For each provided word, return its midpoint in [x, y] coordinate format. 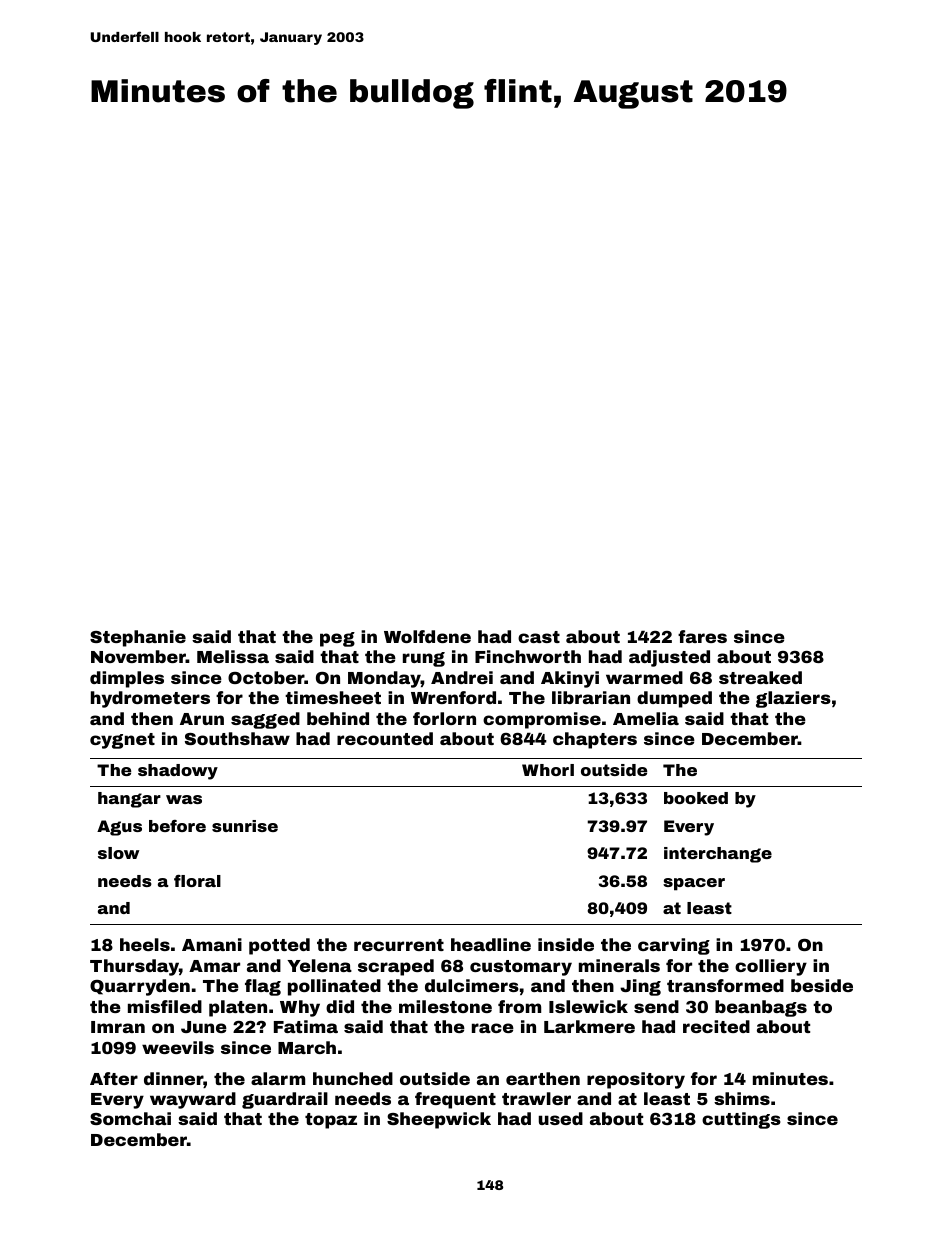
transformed [725, 985]
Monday [384, 679]
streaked [760, 677]
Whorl [548, 770]
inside [566, 944]
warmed [644, 677]
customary [521, 968]
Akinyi [570, 679]
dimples [127, 679]
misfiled [165, 1006]
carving [674, 946]
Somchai [130, 1118]
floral [197, 881]
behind [338, 718]
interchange [718, 855]
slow [118, 853]
